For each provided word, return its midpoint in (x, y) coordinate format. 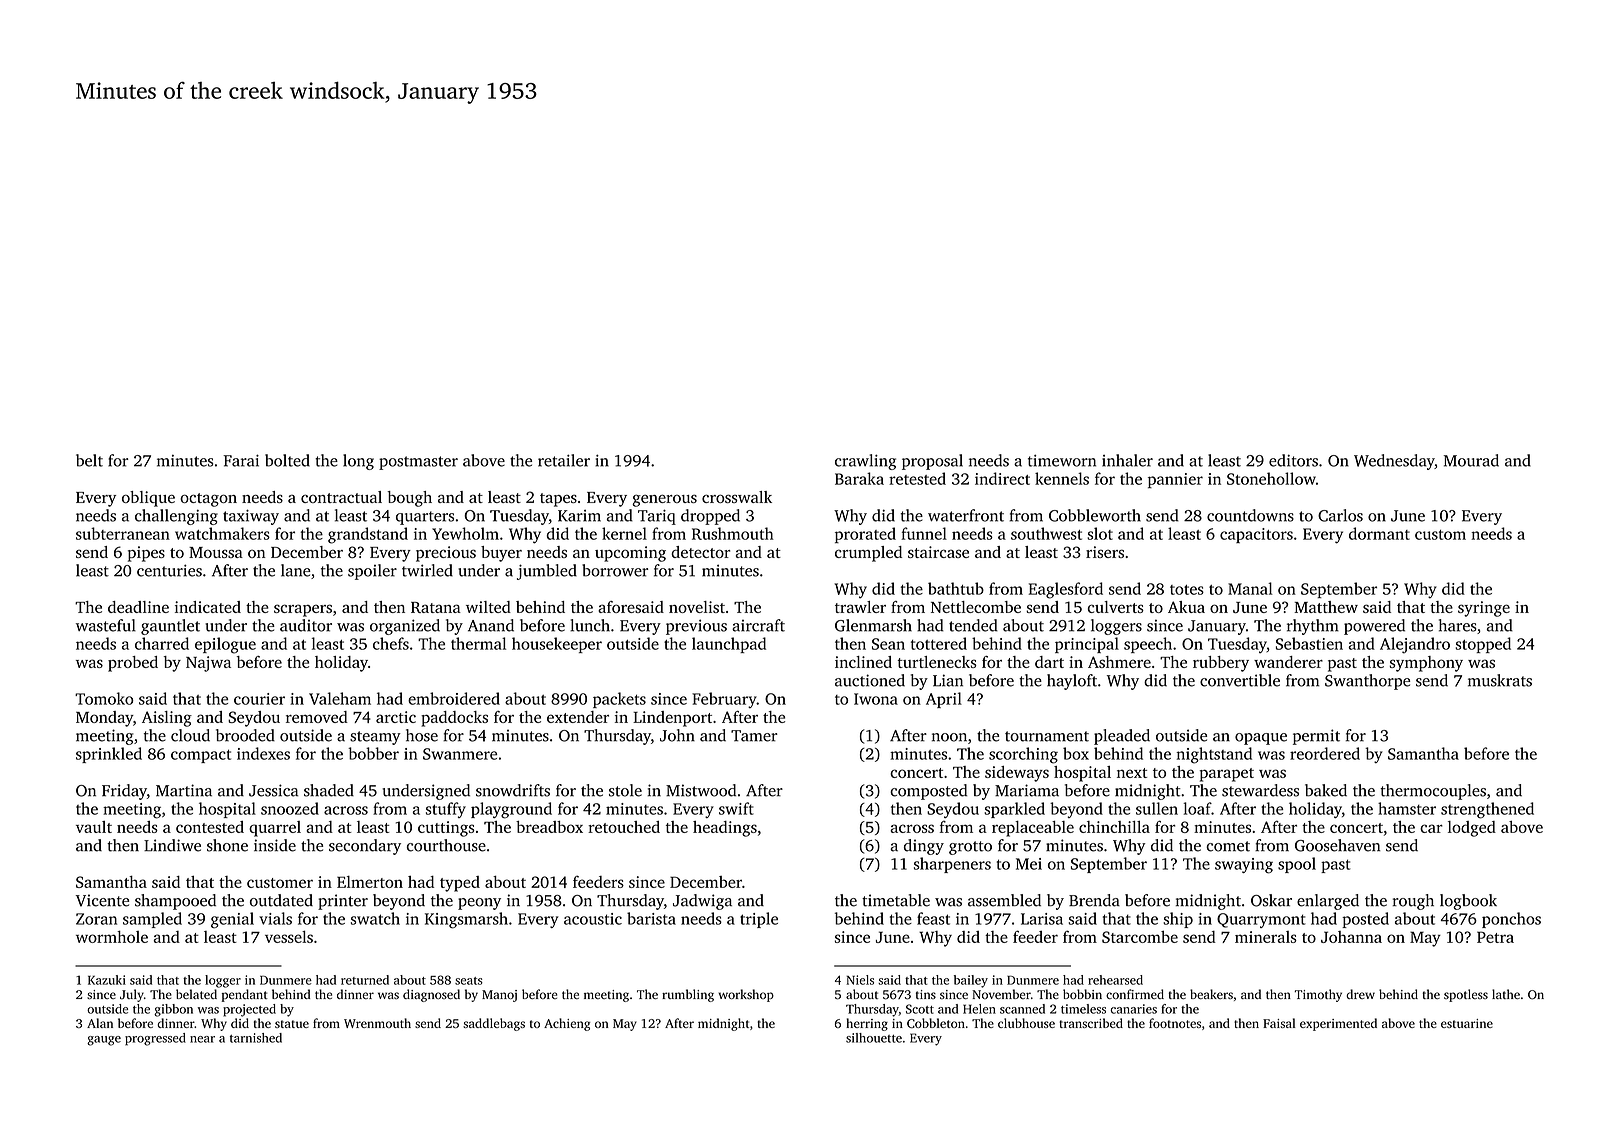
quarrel (275, 829)
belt (89, 460)
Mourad (1471, 460)
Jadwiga (702, 902)
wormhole (112, 936)
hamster (1407, 808)
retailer (564, 460)
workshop (746, 995)
